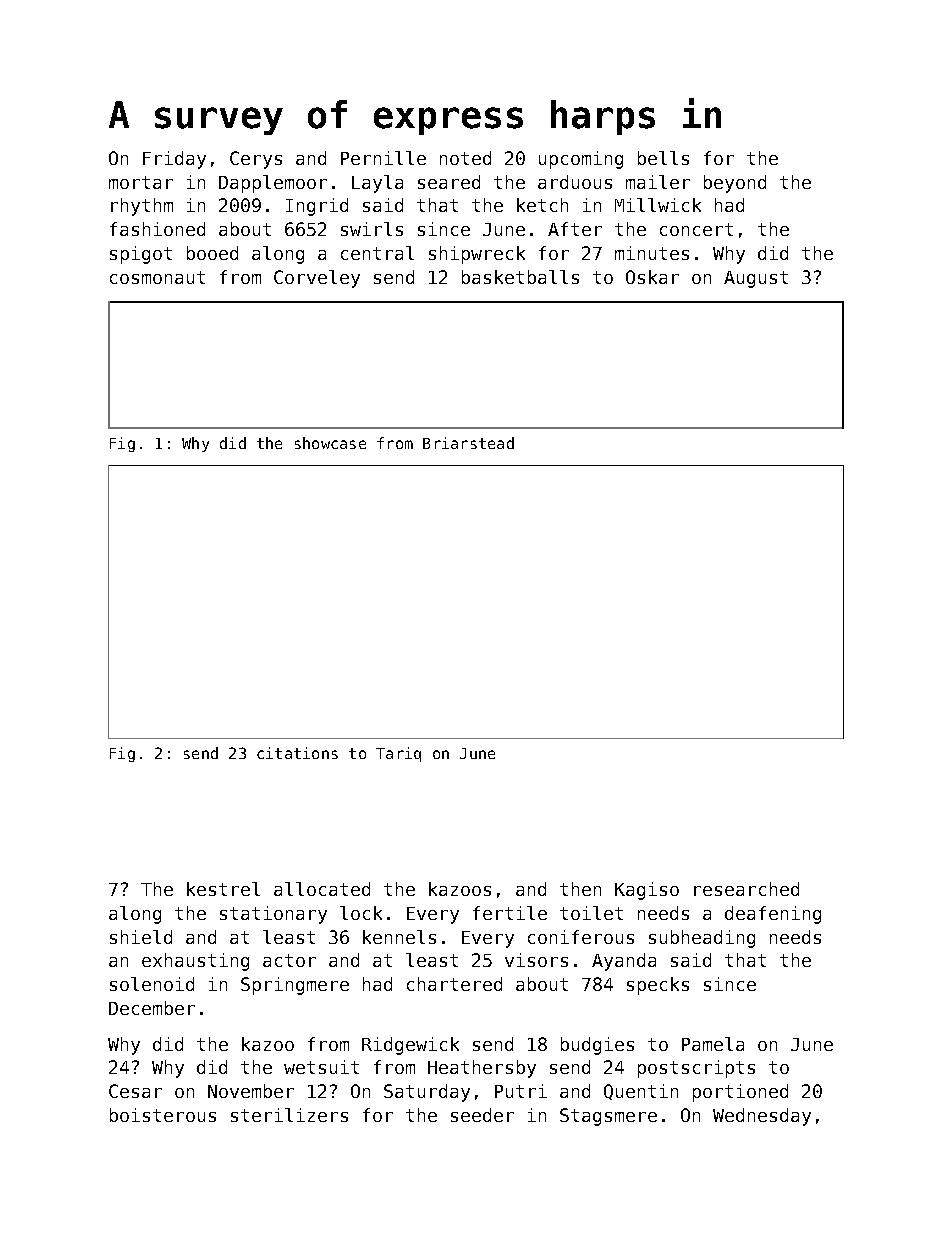 This document has width=952, height=1233. Describe the element at coordinates (289, 1115) in the document. I see `sterilizers` at that location.
